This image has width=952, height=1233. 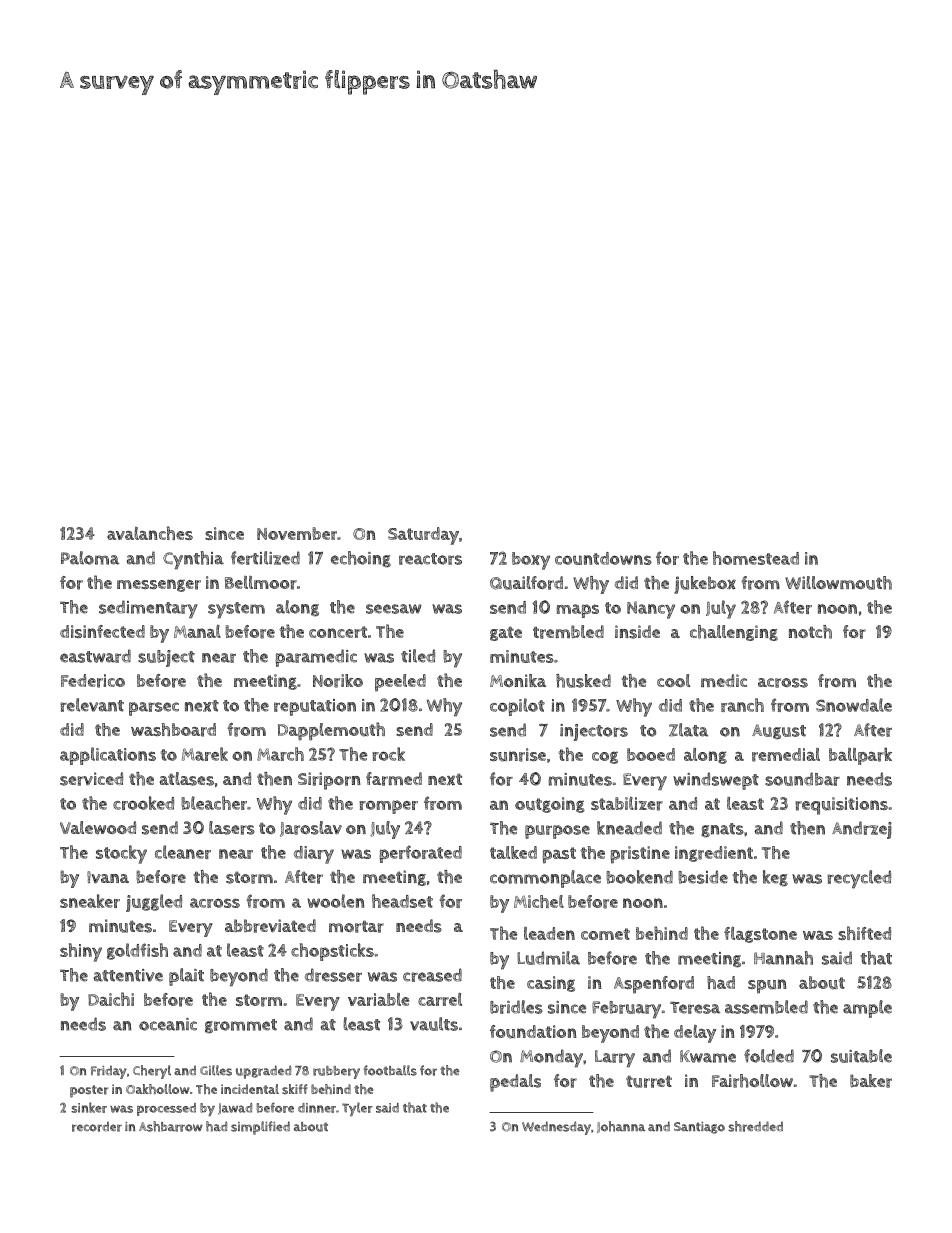 I want to click on oceanic, so click(x=168, y=1024).
